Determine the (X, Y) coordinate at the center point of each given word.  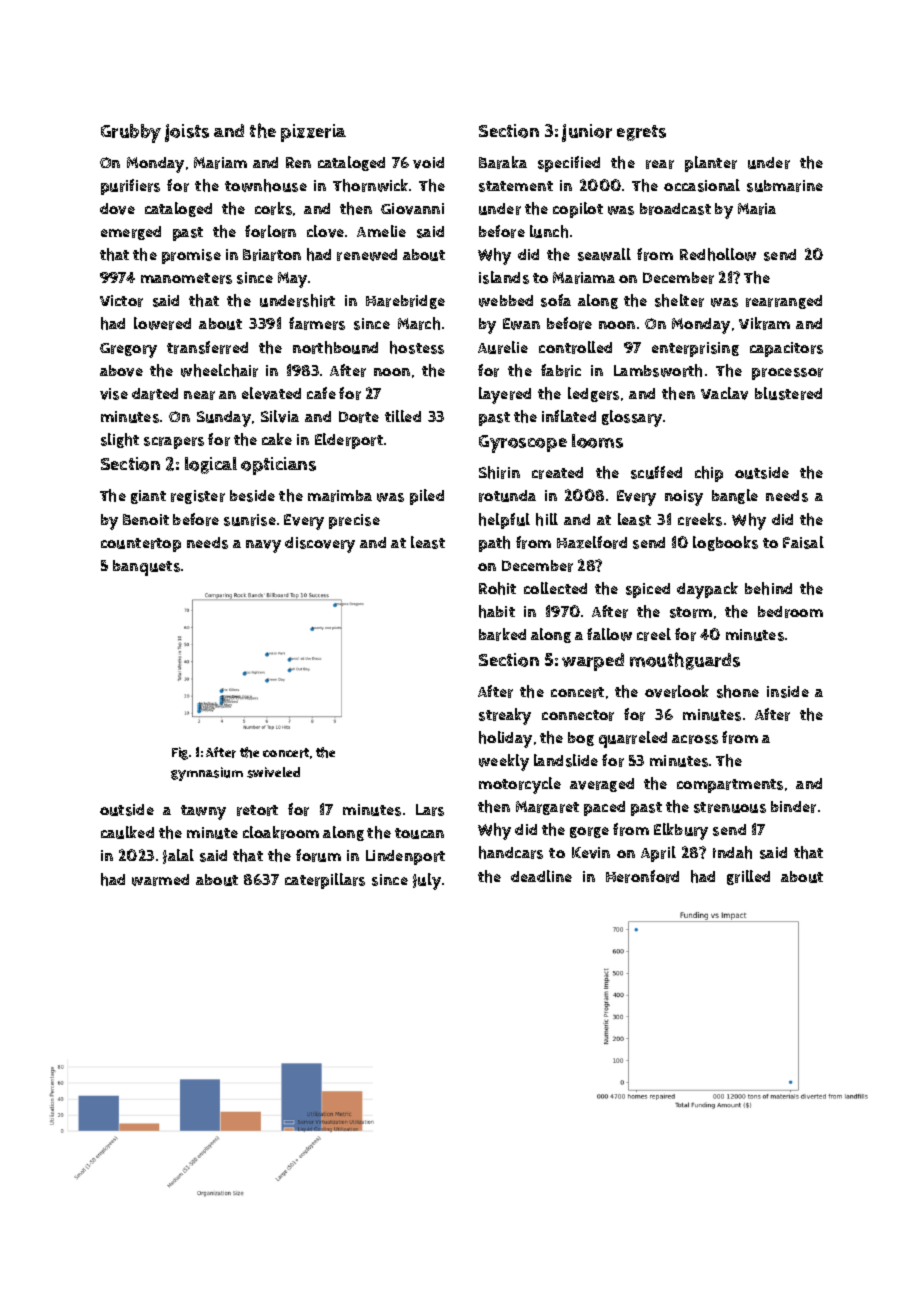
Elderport (349, 441)
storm (691, 612)
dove (117, 209)
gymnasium (207, 774)
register (198, 497)
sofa (556, 300)
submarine (785, 186)
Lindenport (405, 857)
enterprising (695, 349)
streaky (505, 716)
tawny (203, 812)
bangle (735, 496)
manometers (186, 278)
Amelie (381, 231)
